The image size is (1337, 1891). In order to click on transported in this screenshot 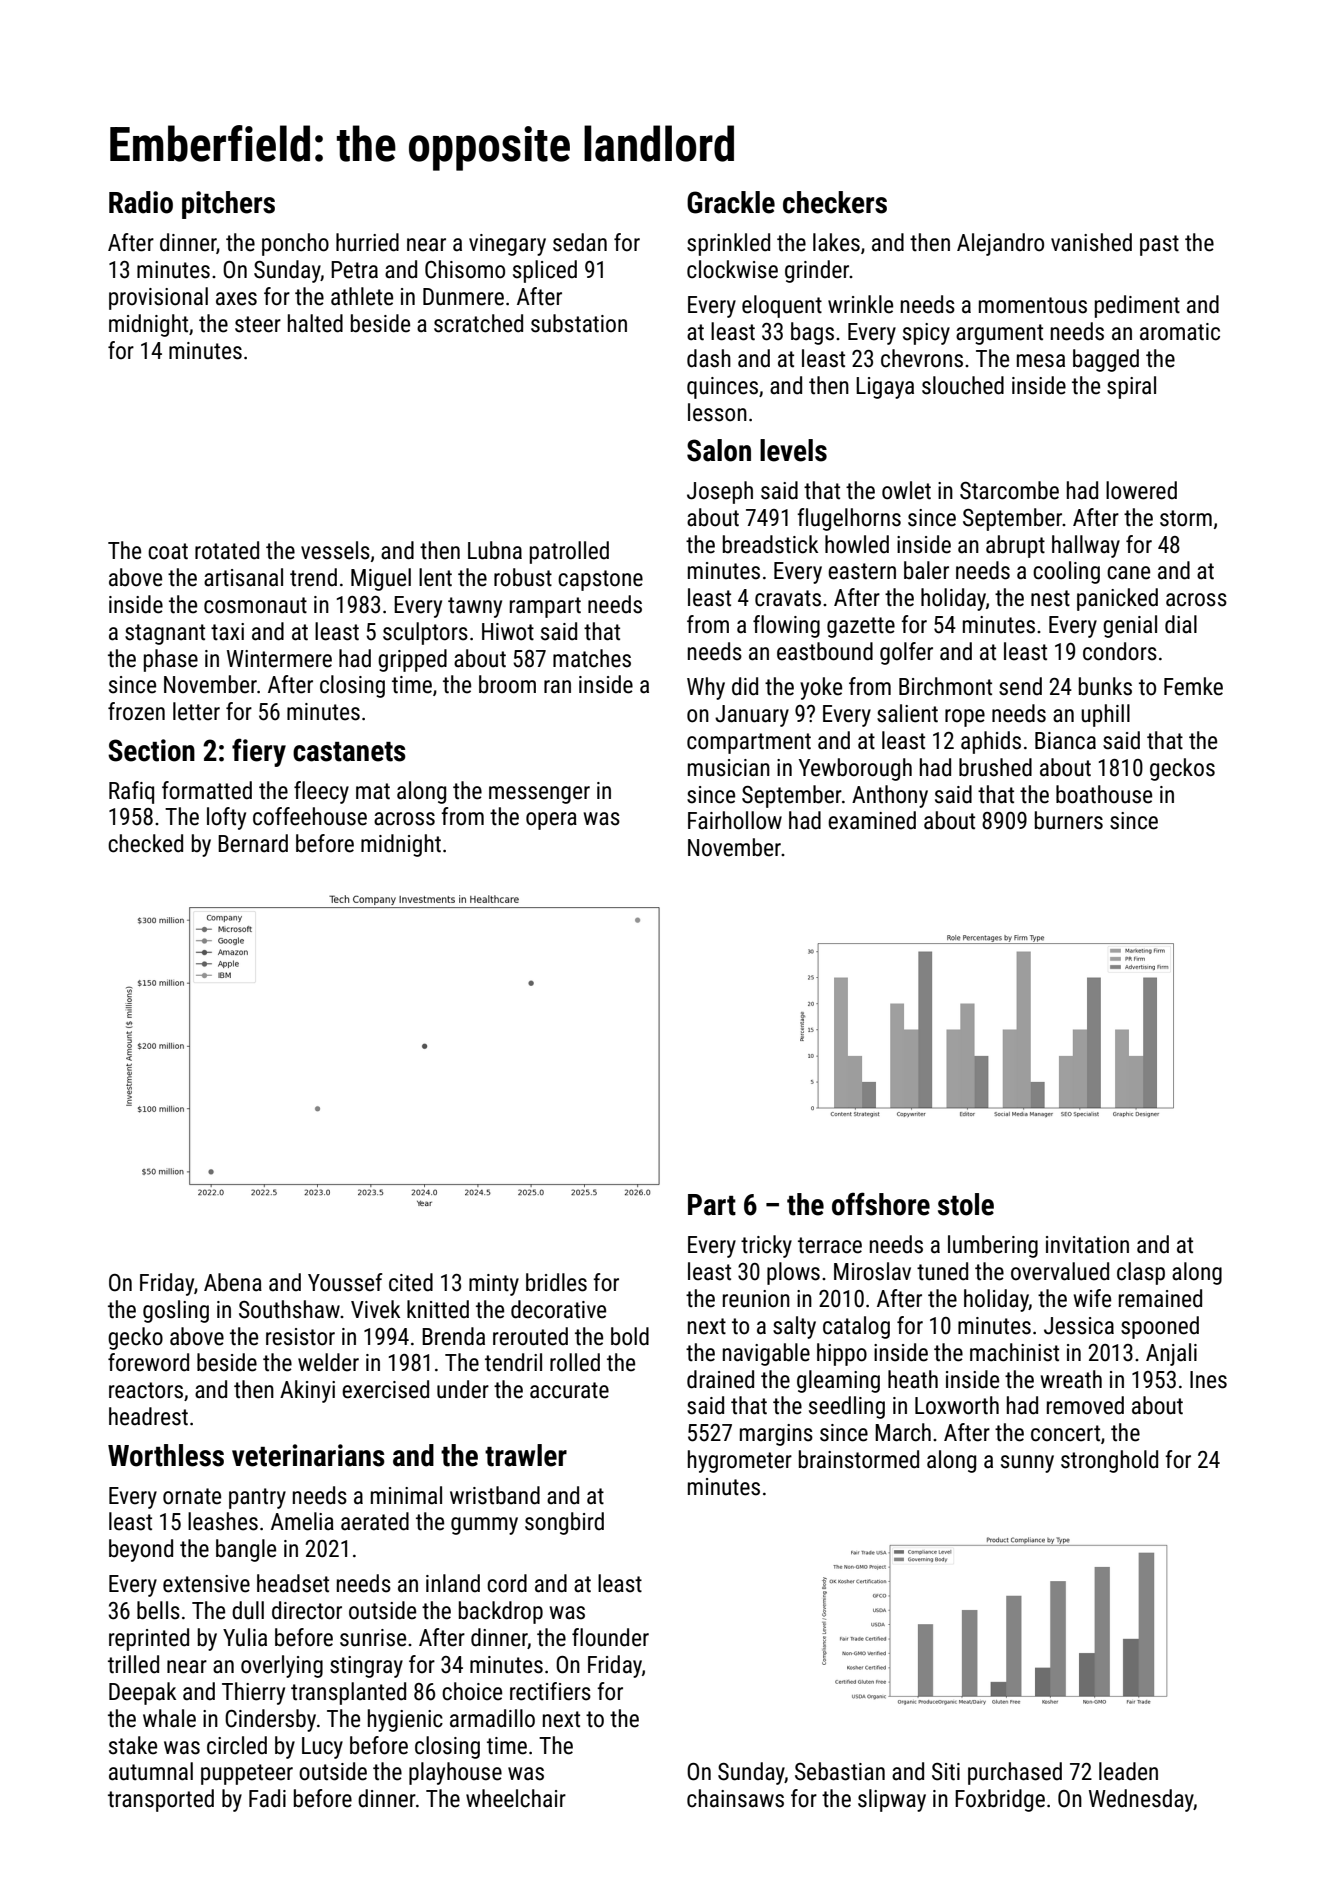, I will do `click(161, 1800)`.
